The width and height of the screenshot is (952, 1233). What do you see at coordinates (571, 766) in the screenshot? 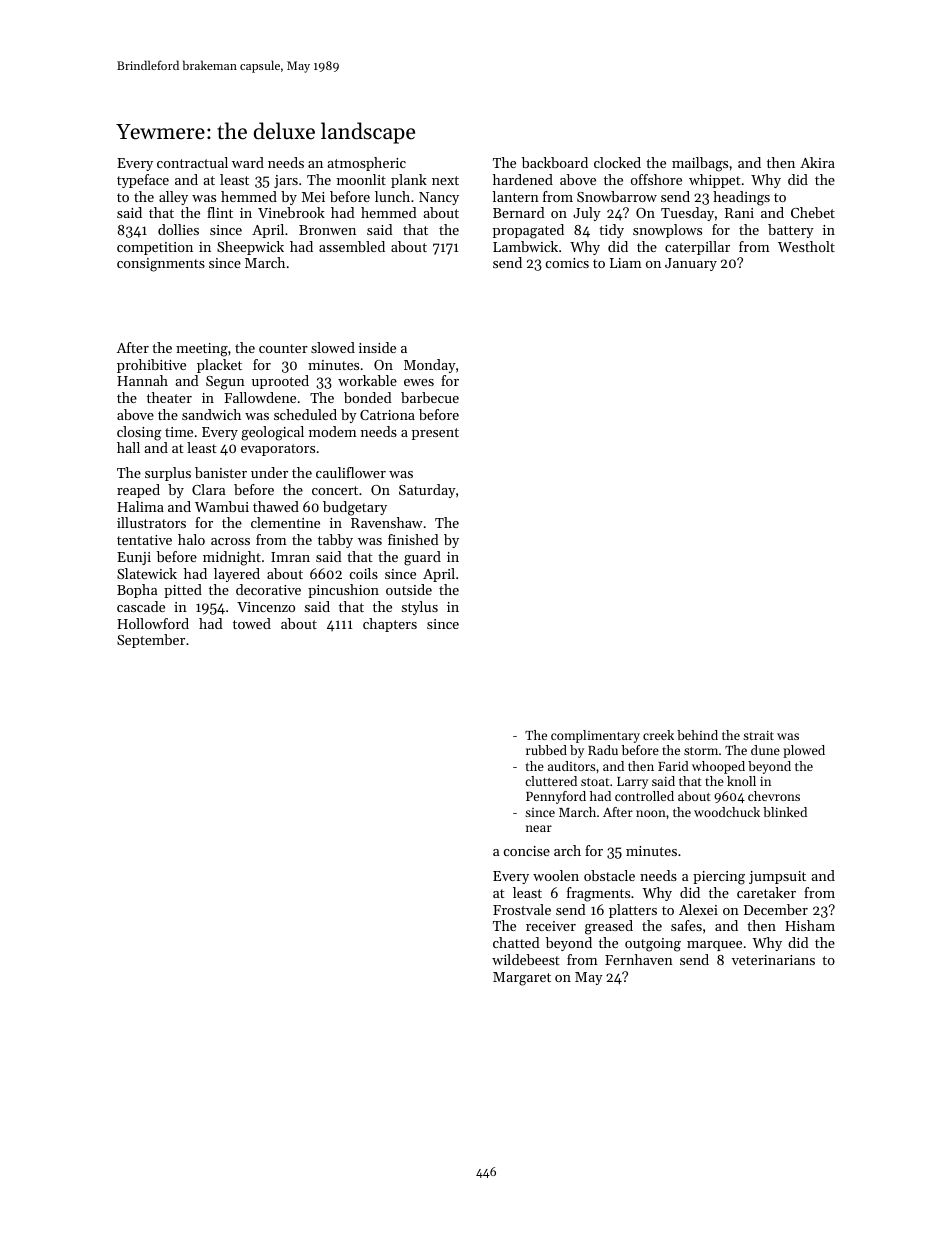
I see `auditors` at bounding box center [571, 766].
